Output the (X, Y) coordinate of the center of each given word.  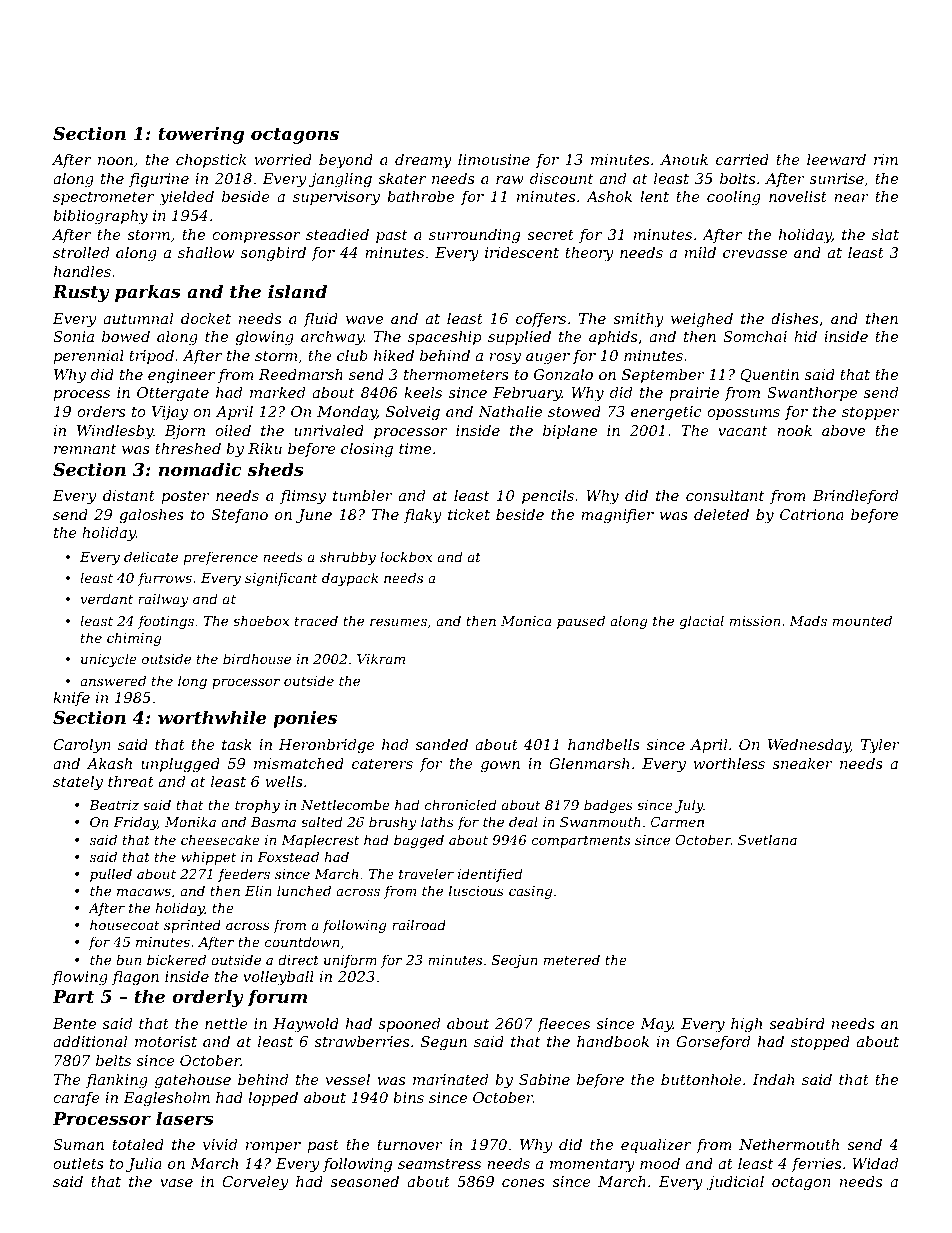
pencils (548, 497)
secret (550, 235)
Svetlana (767, 839)
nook (794, 430)
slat (885, 234)
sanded (441, 744)
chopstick (211, 161)
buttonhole (701, 1079)
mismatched (299, 763)
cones (523, 1183)
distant (129, 495)
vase (176, 1183)
